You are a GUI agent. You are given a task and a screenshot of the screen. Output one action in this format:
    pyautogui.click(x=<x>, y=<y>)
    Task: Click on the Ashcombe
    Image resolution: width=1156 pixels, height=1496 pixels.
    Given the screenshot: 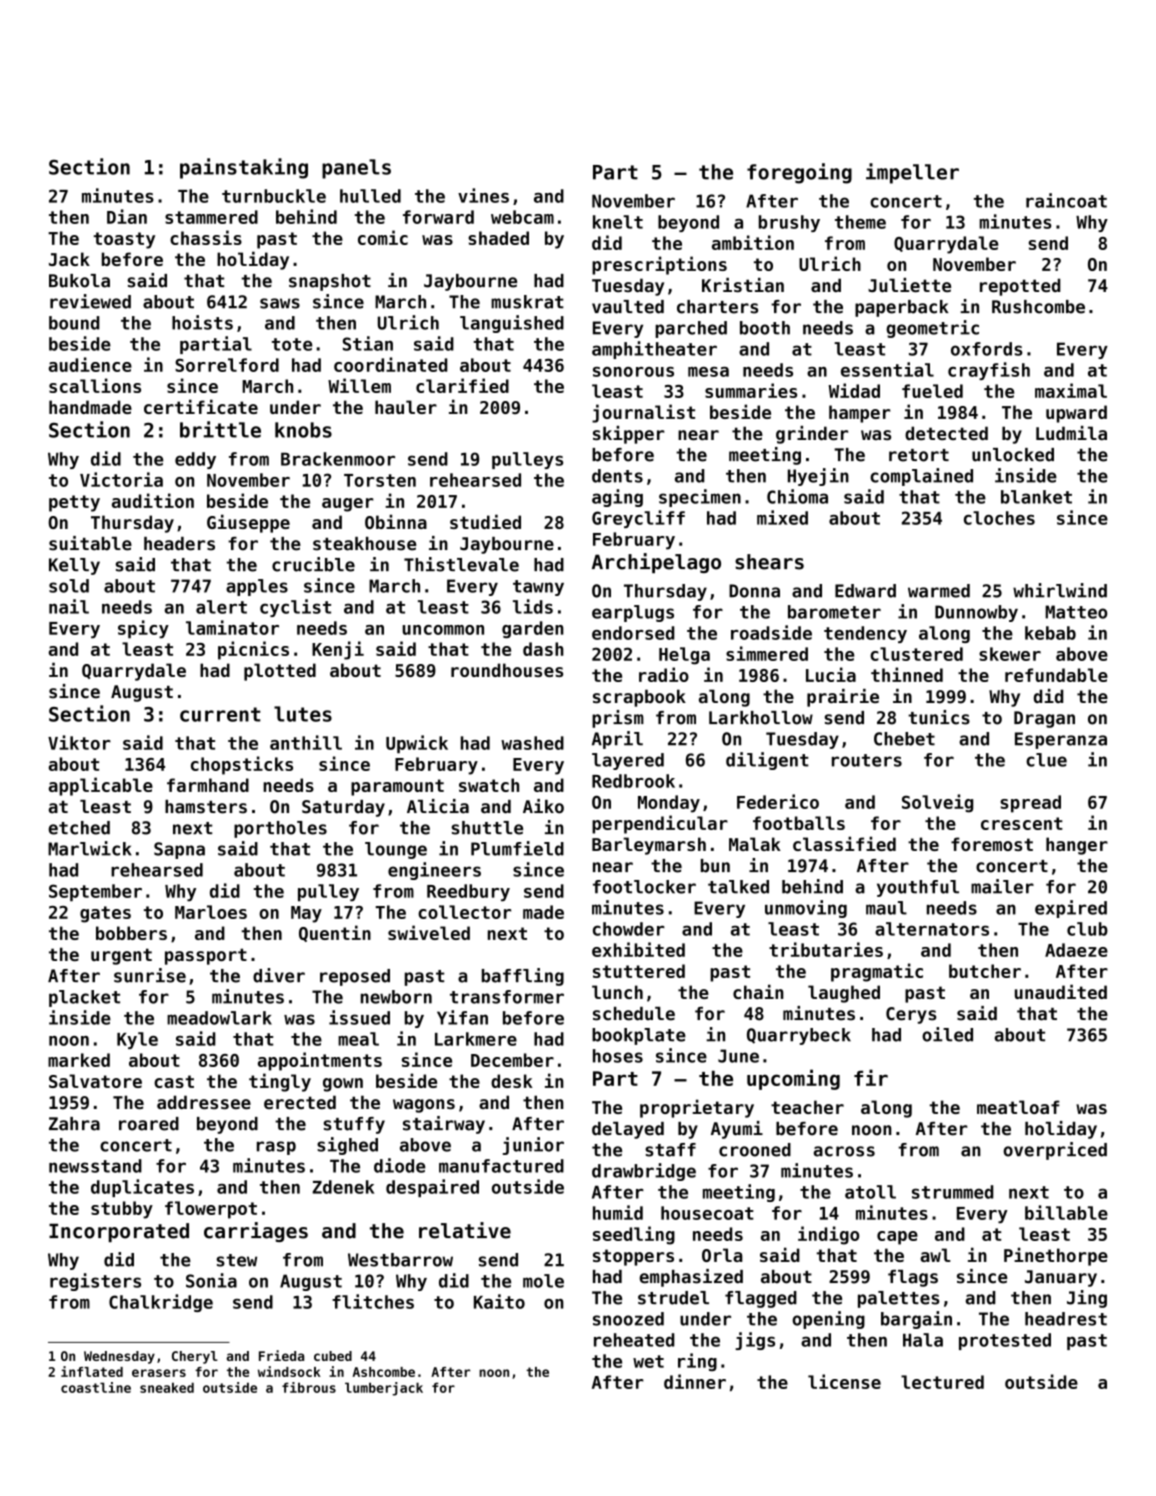 What is the action you would take?
    pyautogui.click(x=384, y=1372)
